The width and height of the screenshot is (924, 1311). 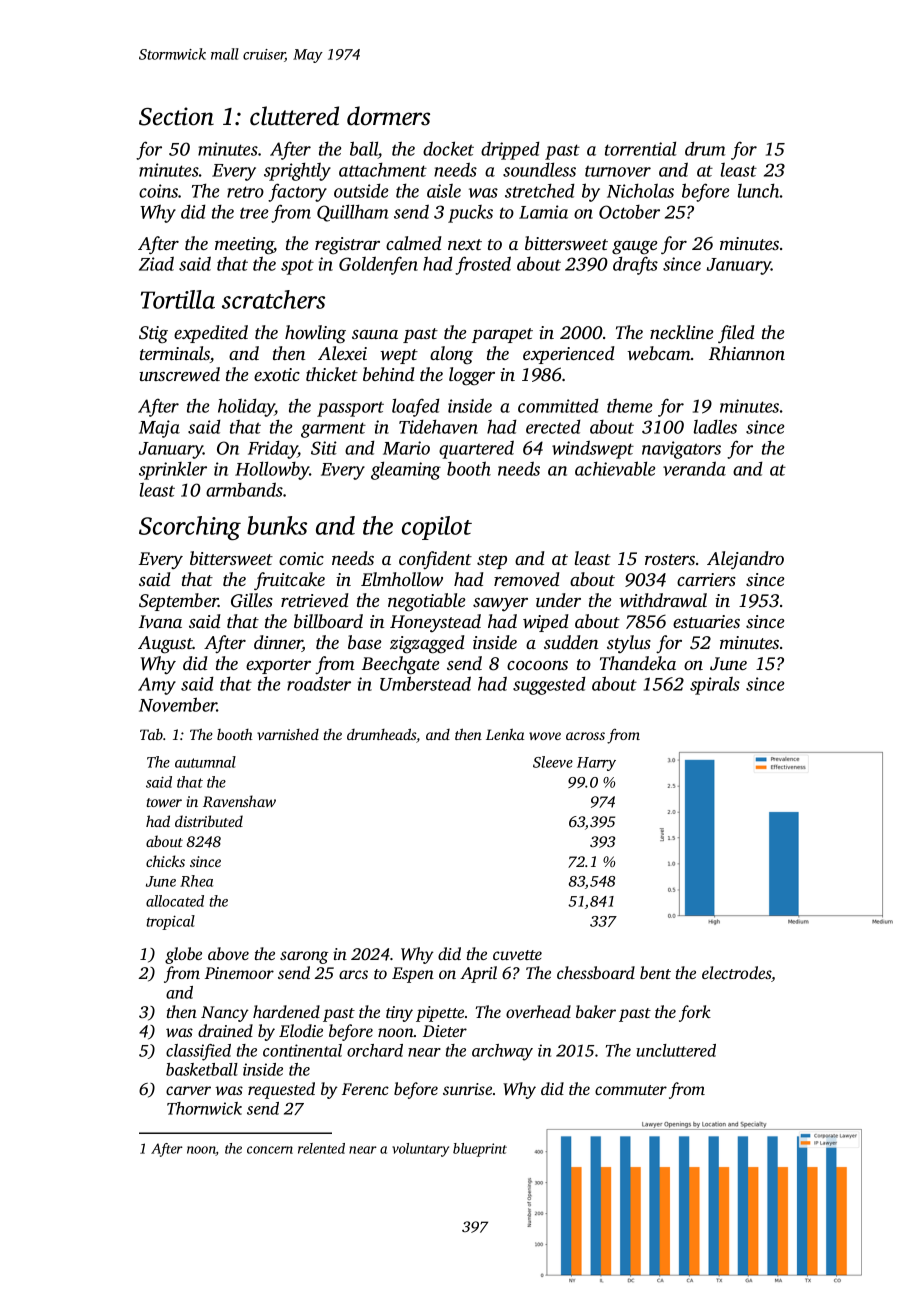 What do you see at coordinates (759, 190) in the screenshot?
I see `lunch` at bounding box center [759, 190].
